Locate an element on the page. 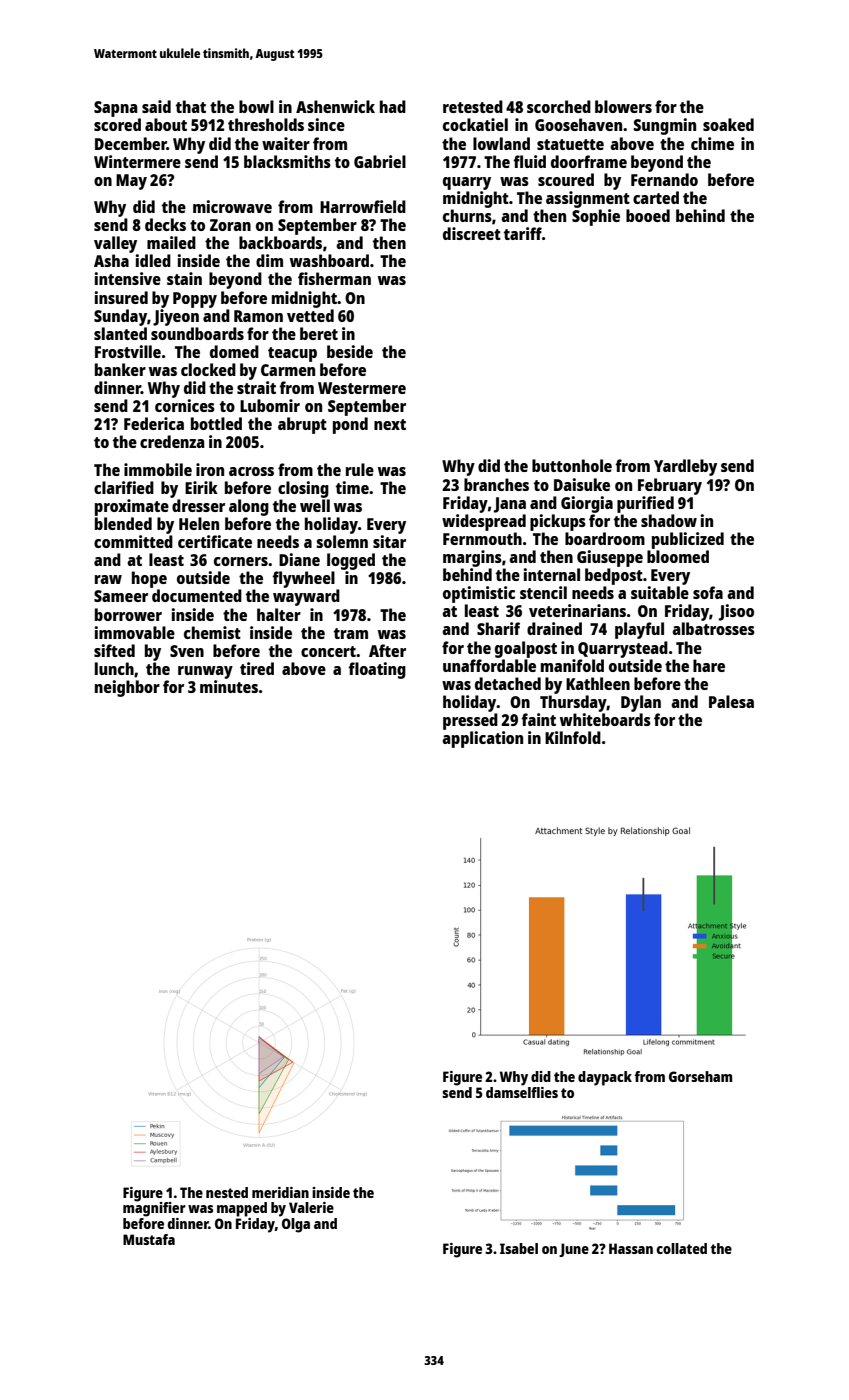 The width and height of the page is (849, 1400). Yardleby is located at coordinates (685, 467).
